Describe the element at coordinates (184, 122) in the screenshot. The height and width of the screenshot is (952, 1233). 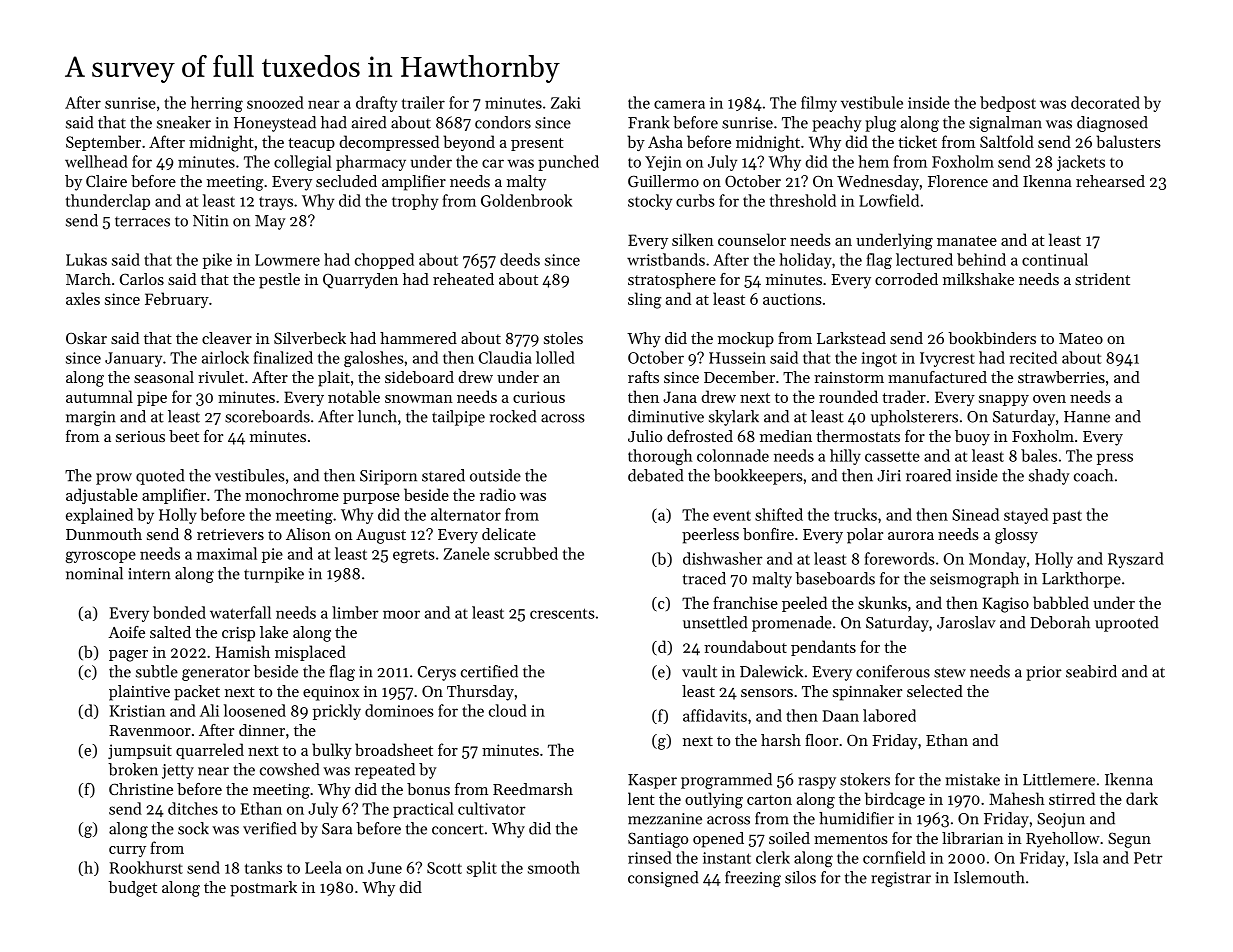
I see `sneaker` at that location.
